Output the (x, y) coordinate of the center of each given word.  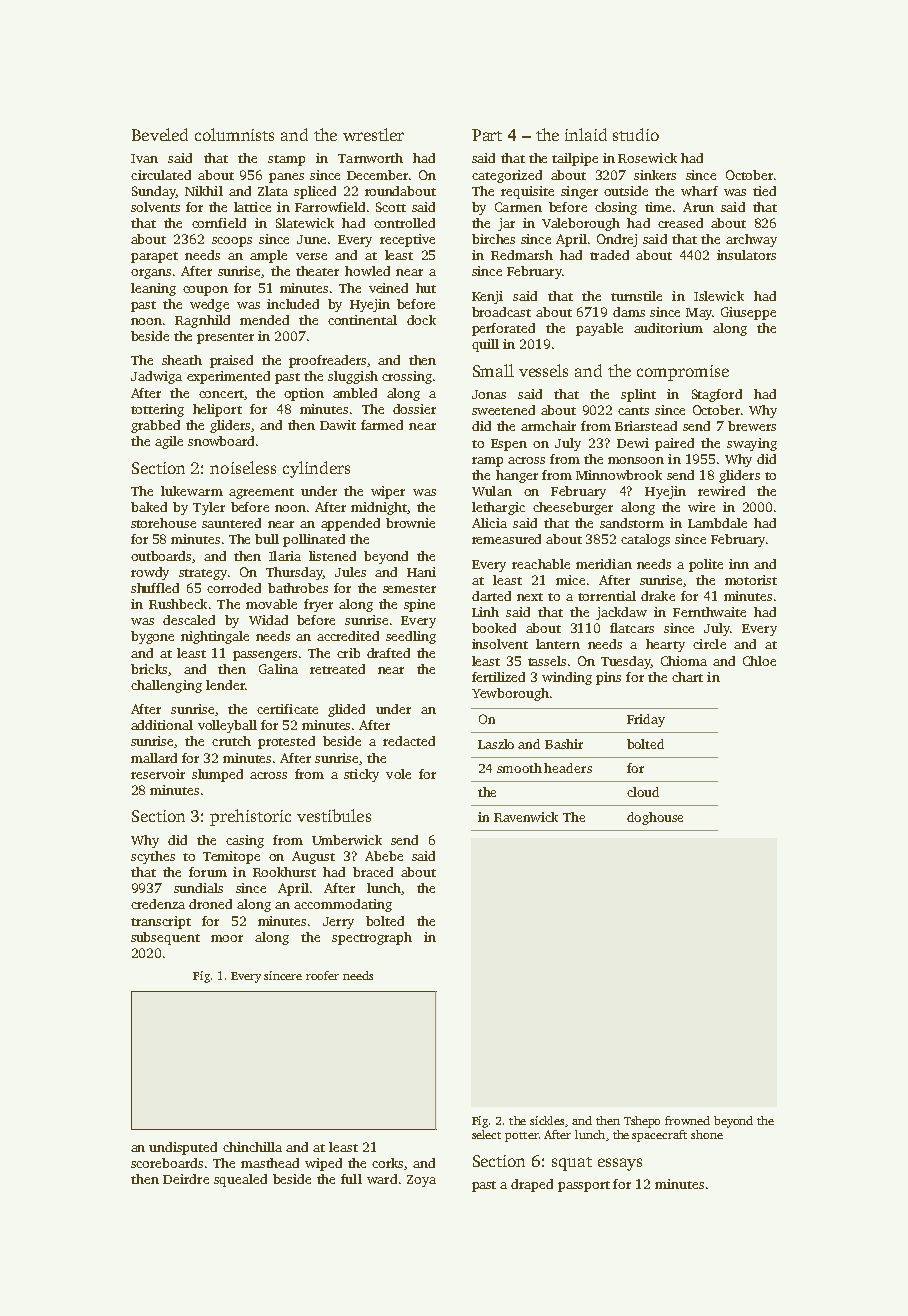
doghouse (655, 818)
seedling (411, 637)
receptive (407, 240)
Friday (646, 720)
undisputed (183, 1148)
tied (764, 191)
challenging (166, 686)
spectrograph (372, 938)
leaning (153, 289)
